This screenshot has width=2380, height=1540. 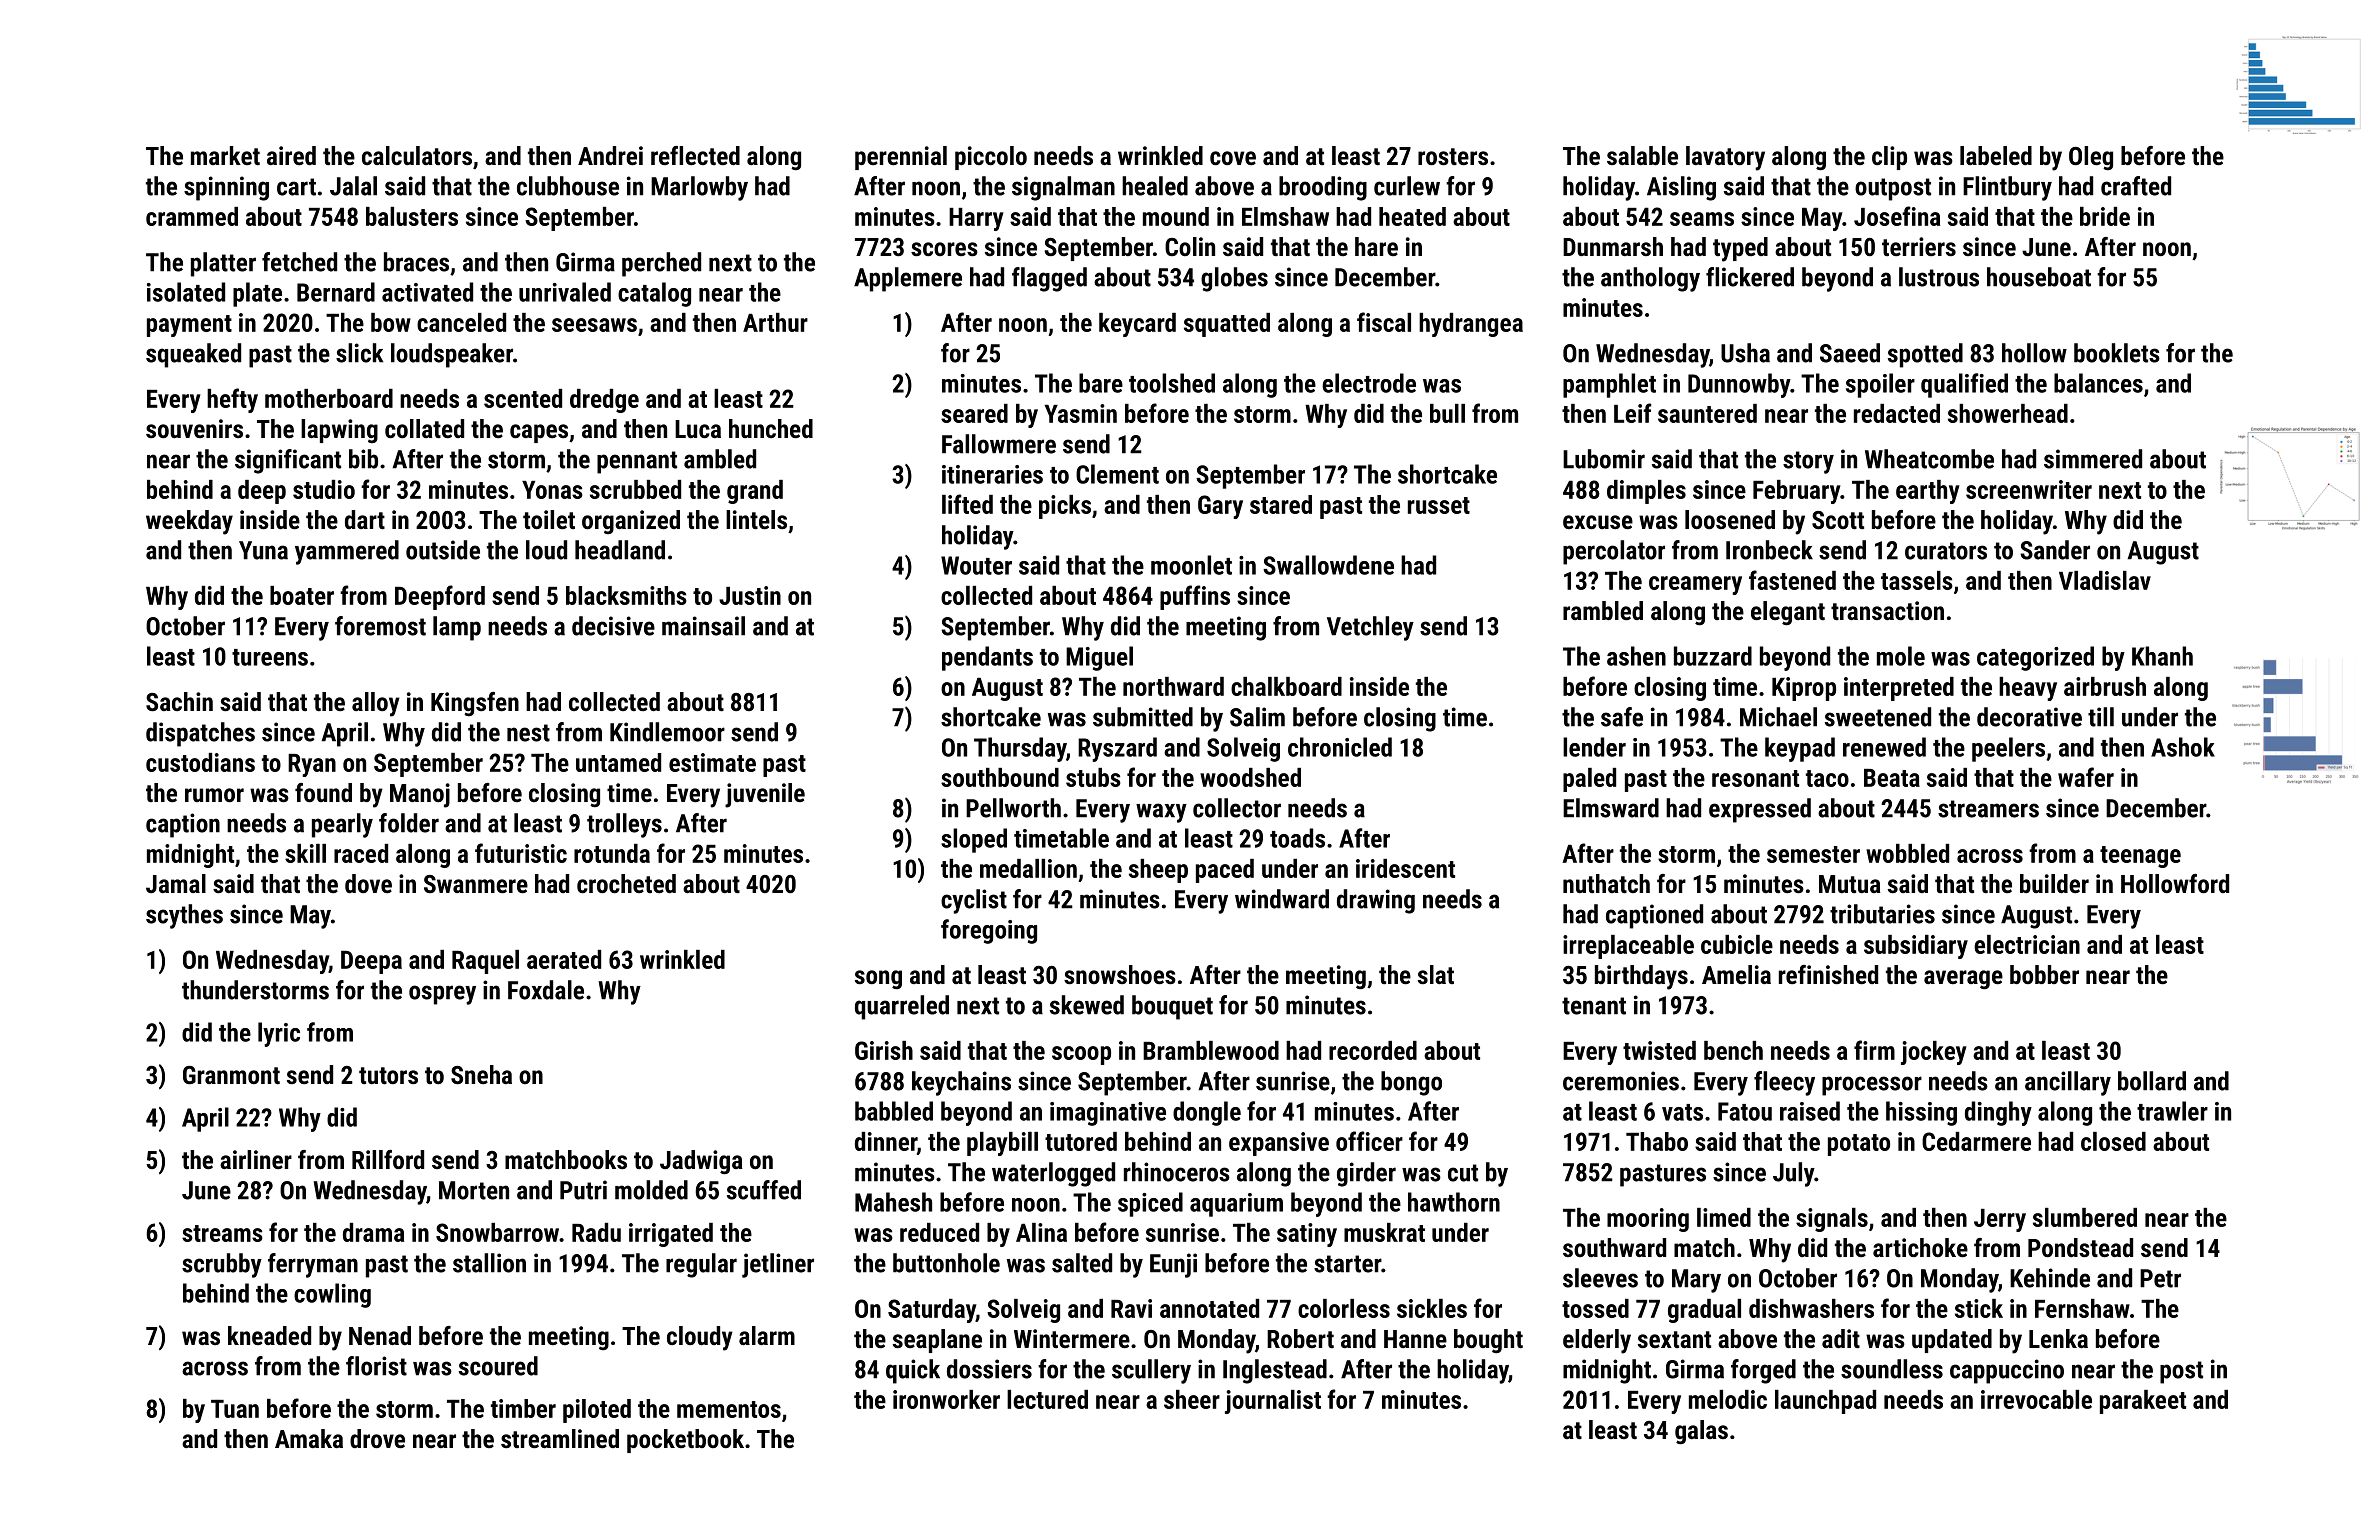 What do you see at coordinates (1047, 1399) in the screenshot?
I see `lectured` at bounding box center [1047, 1399].
